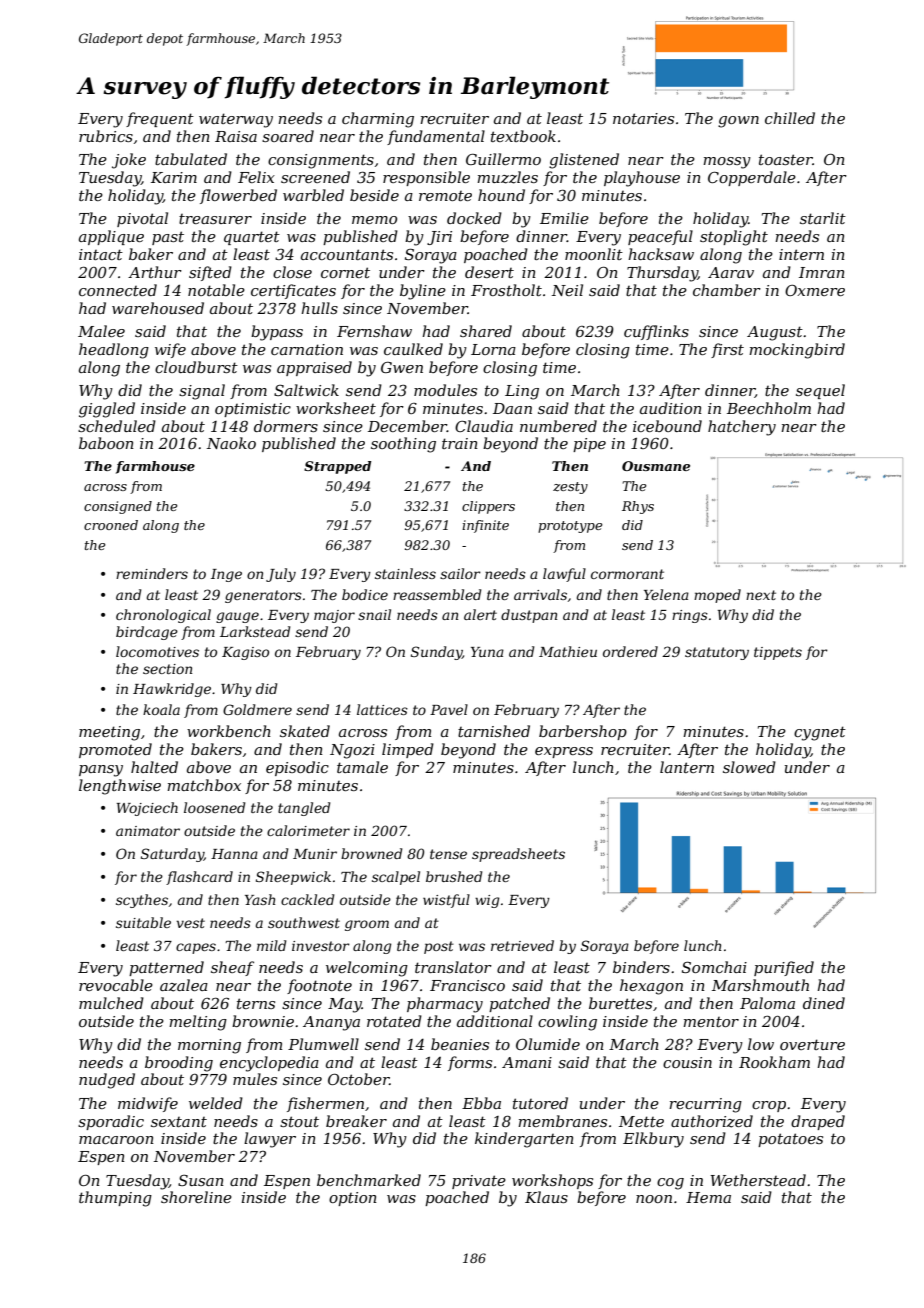 This image has height=1308, width=924. I want to click on Rookham, so click(774, 1062).
